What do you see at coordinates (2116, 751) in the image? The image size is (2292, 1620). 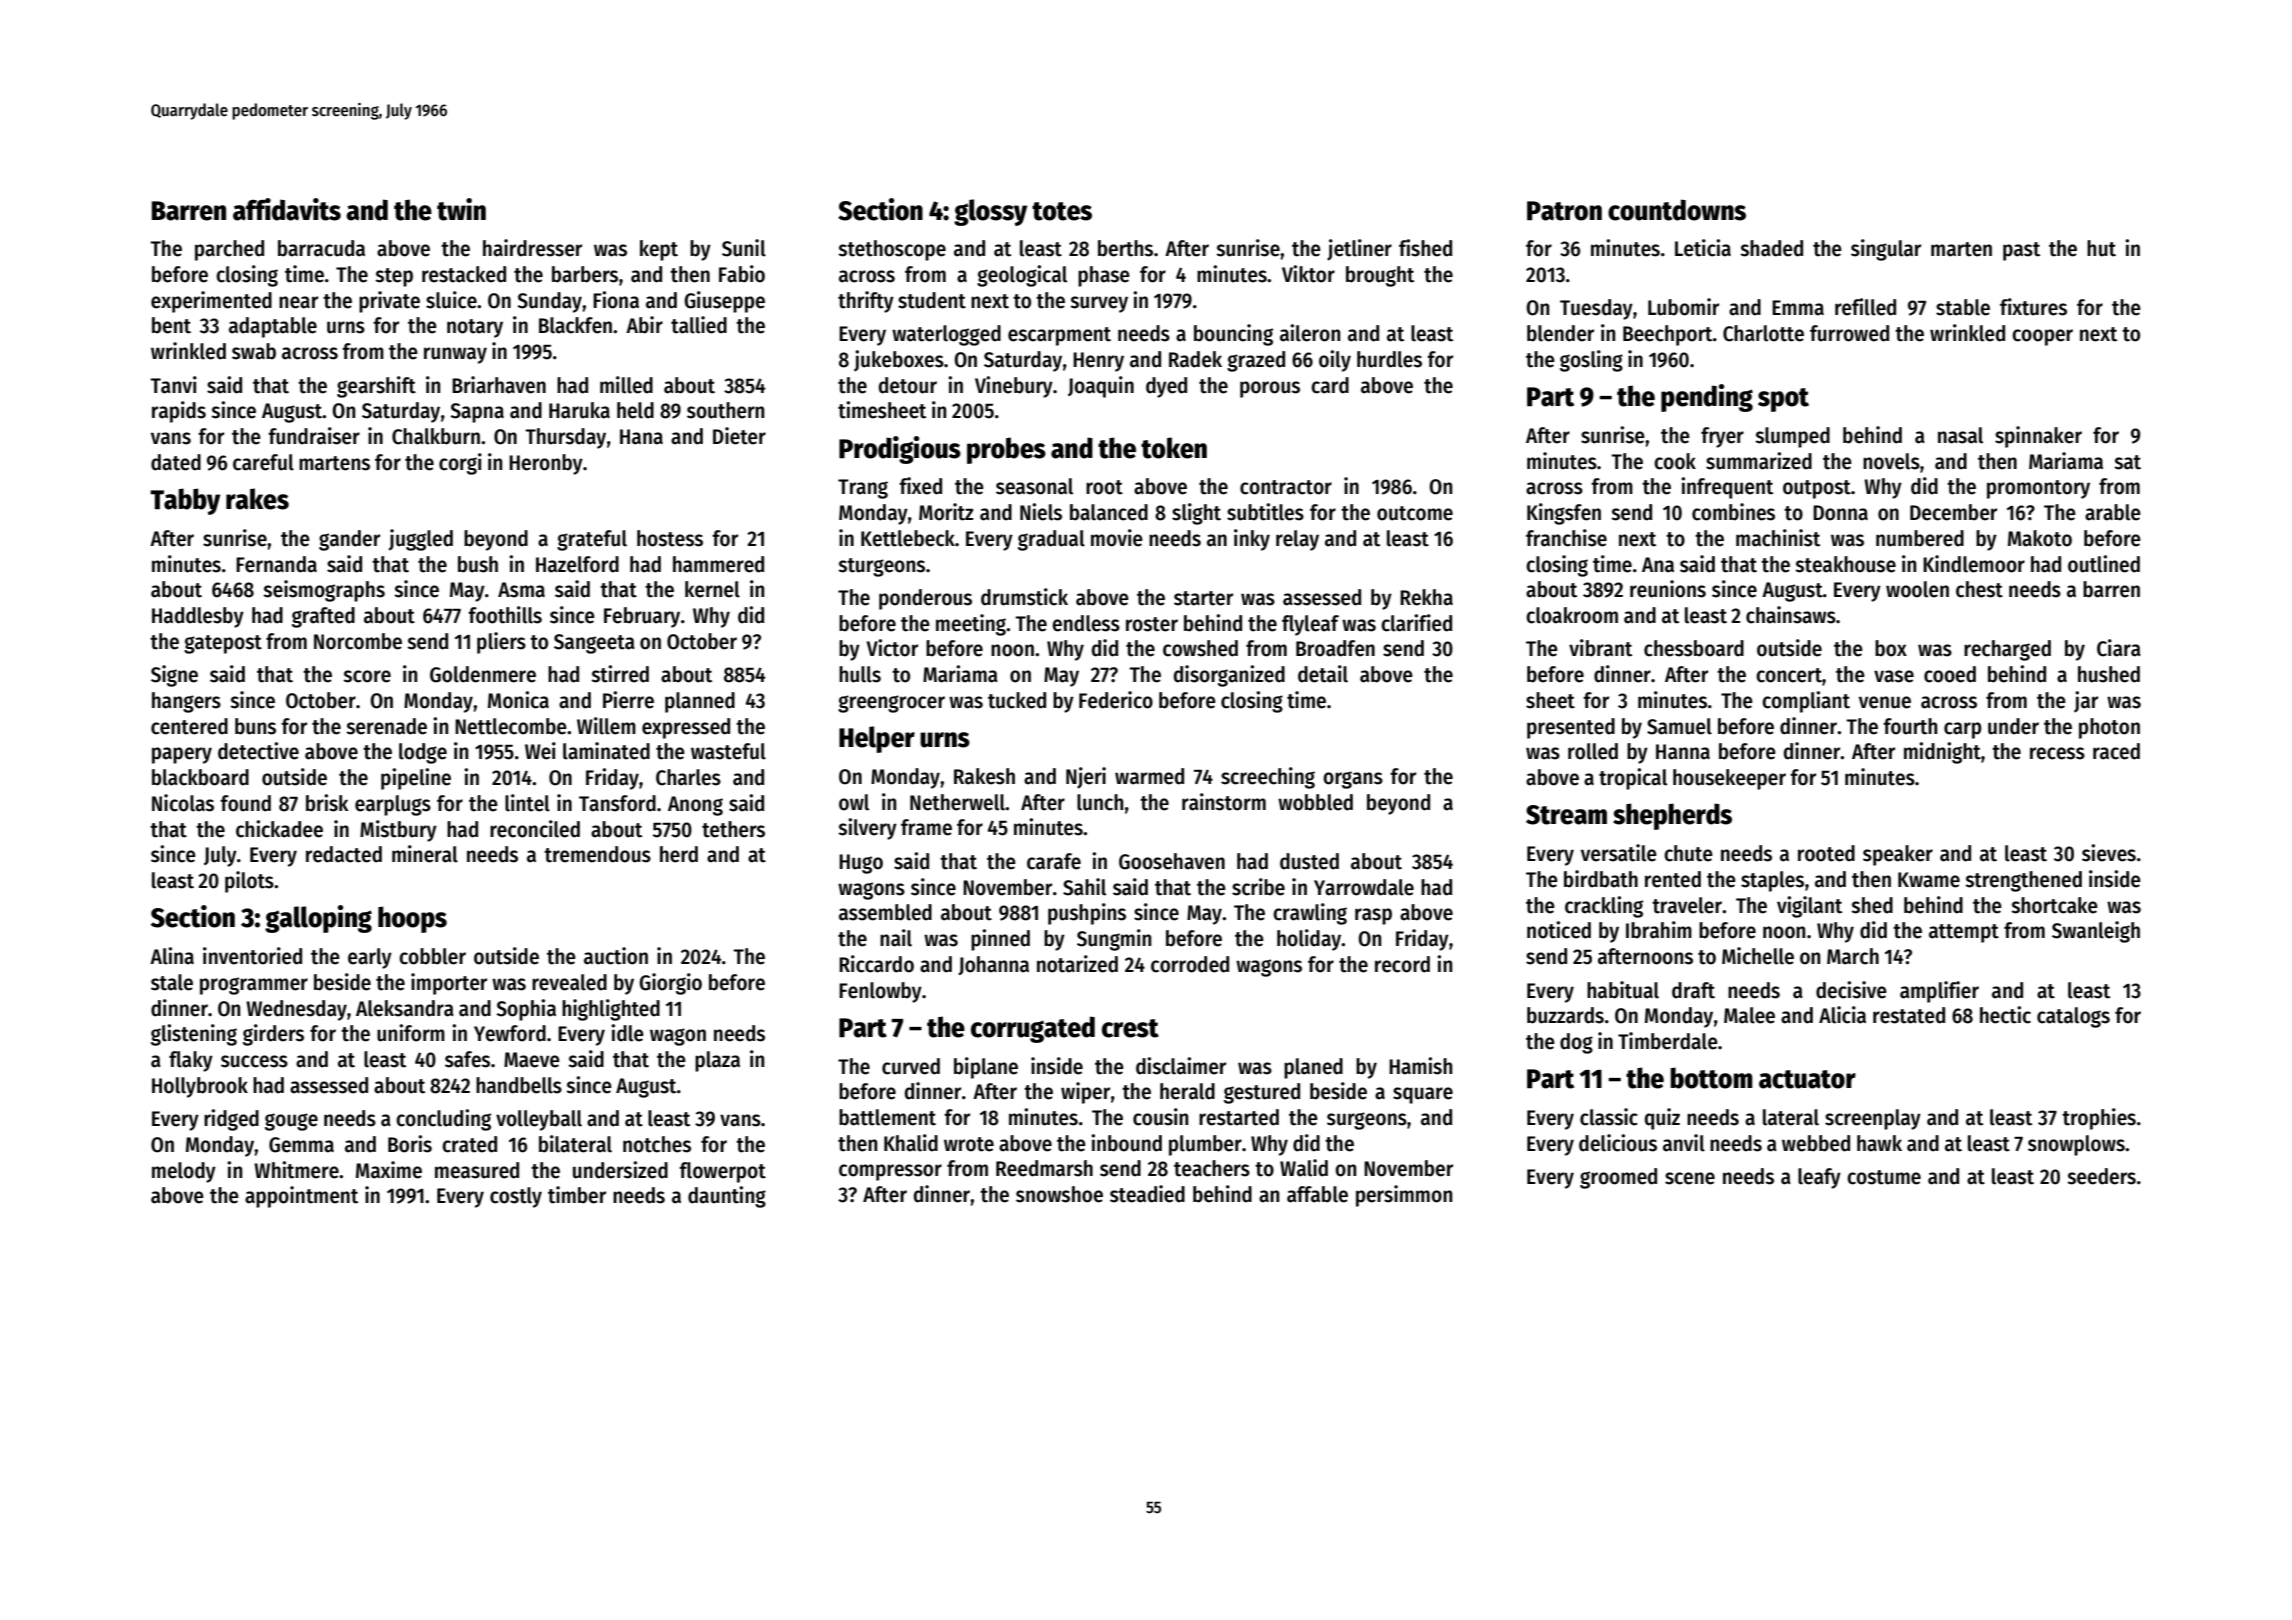 I see `raced` at bounding box center [2116, 751].
